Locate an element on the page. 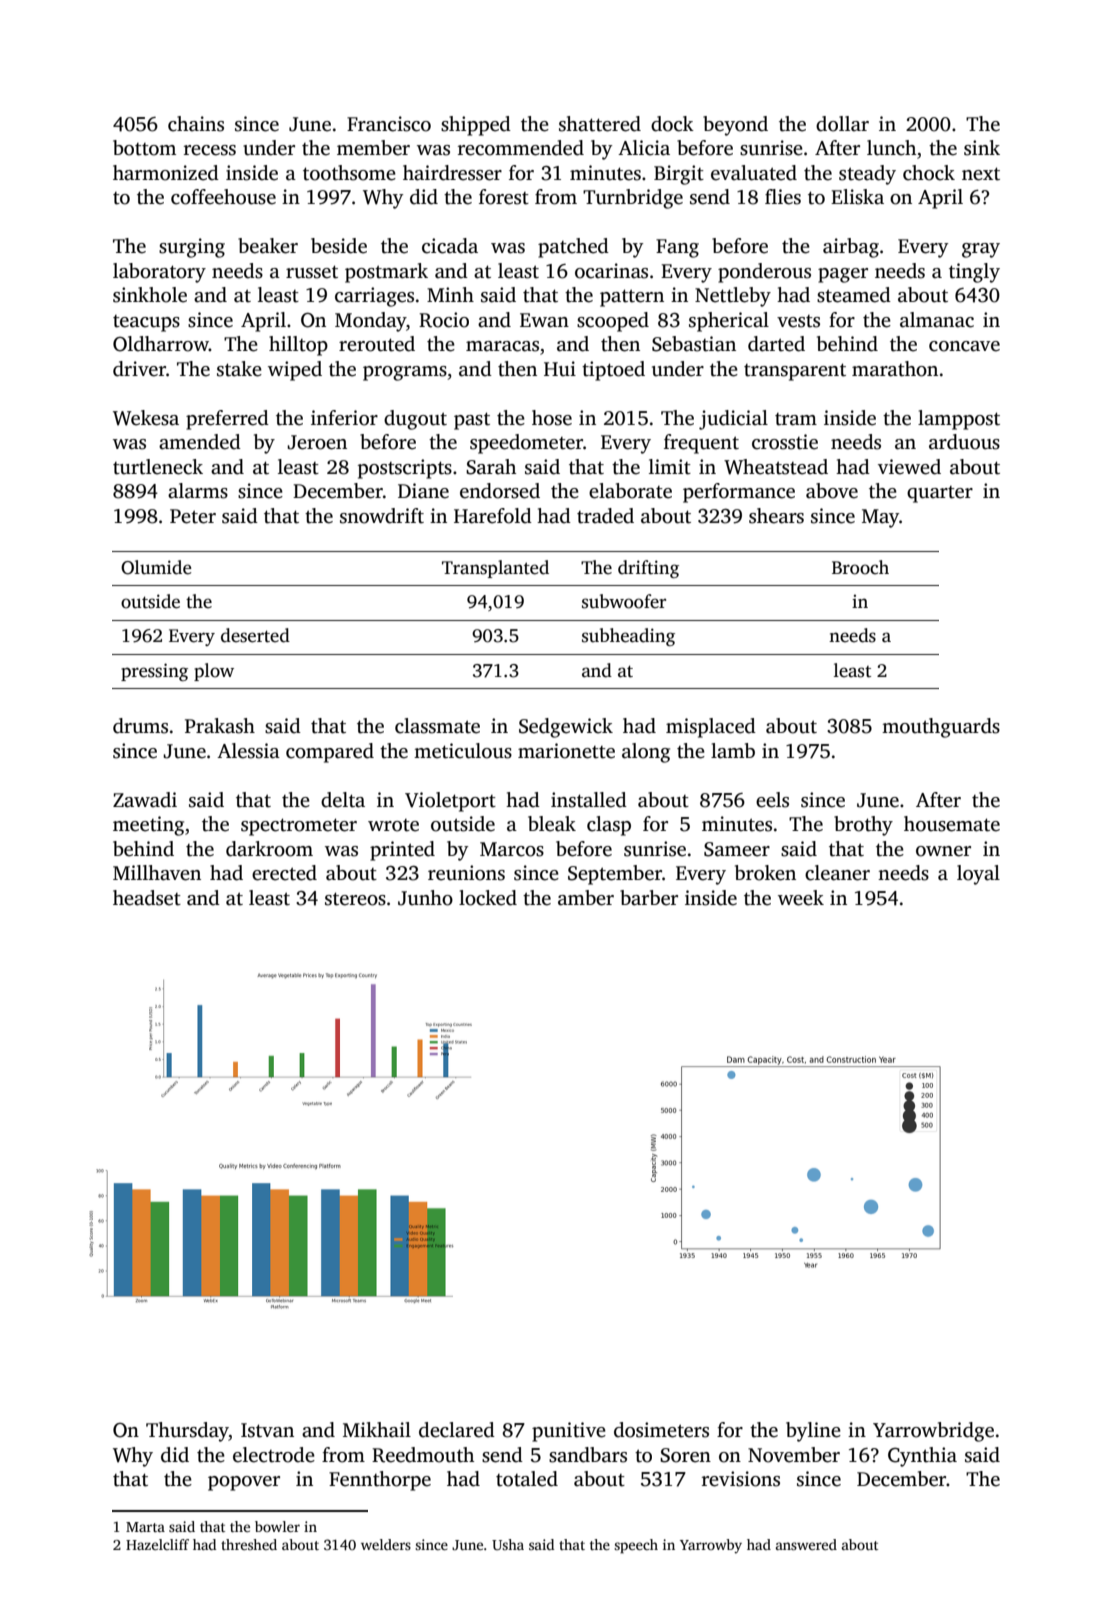 This image has width=1113, height=1612. beaker is located at coordinates (268, 246).
